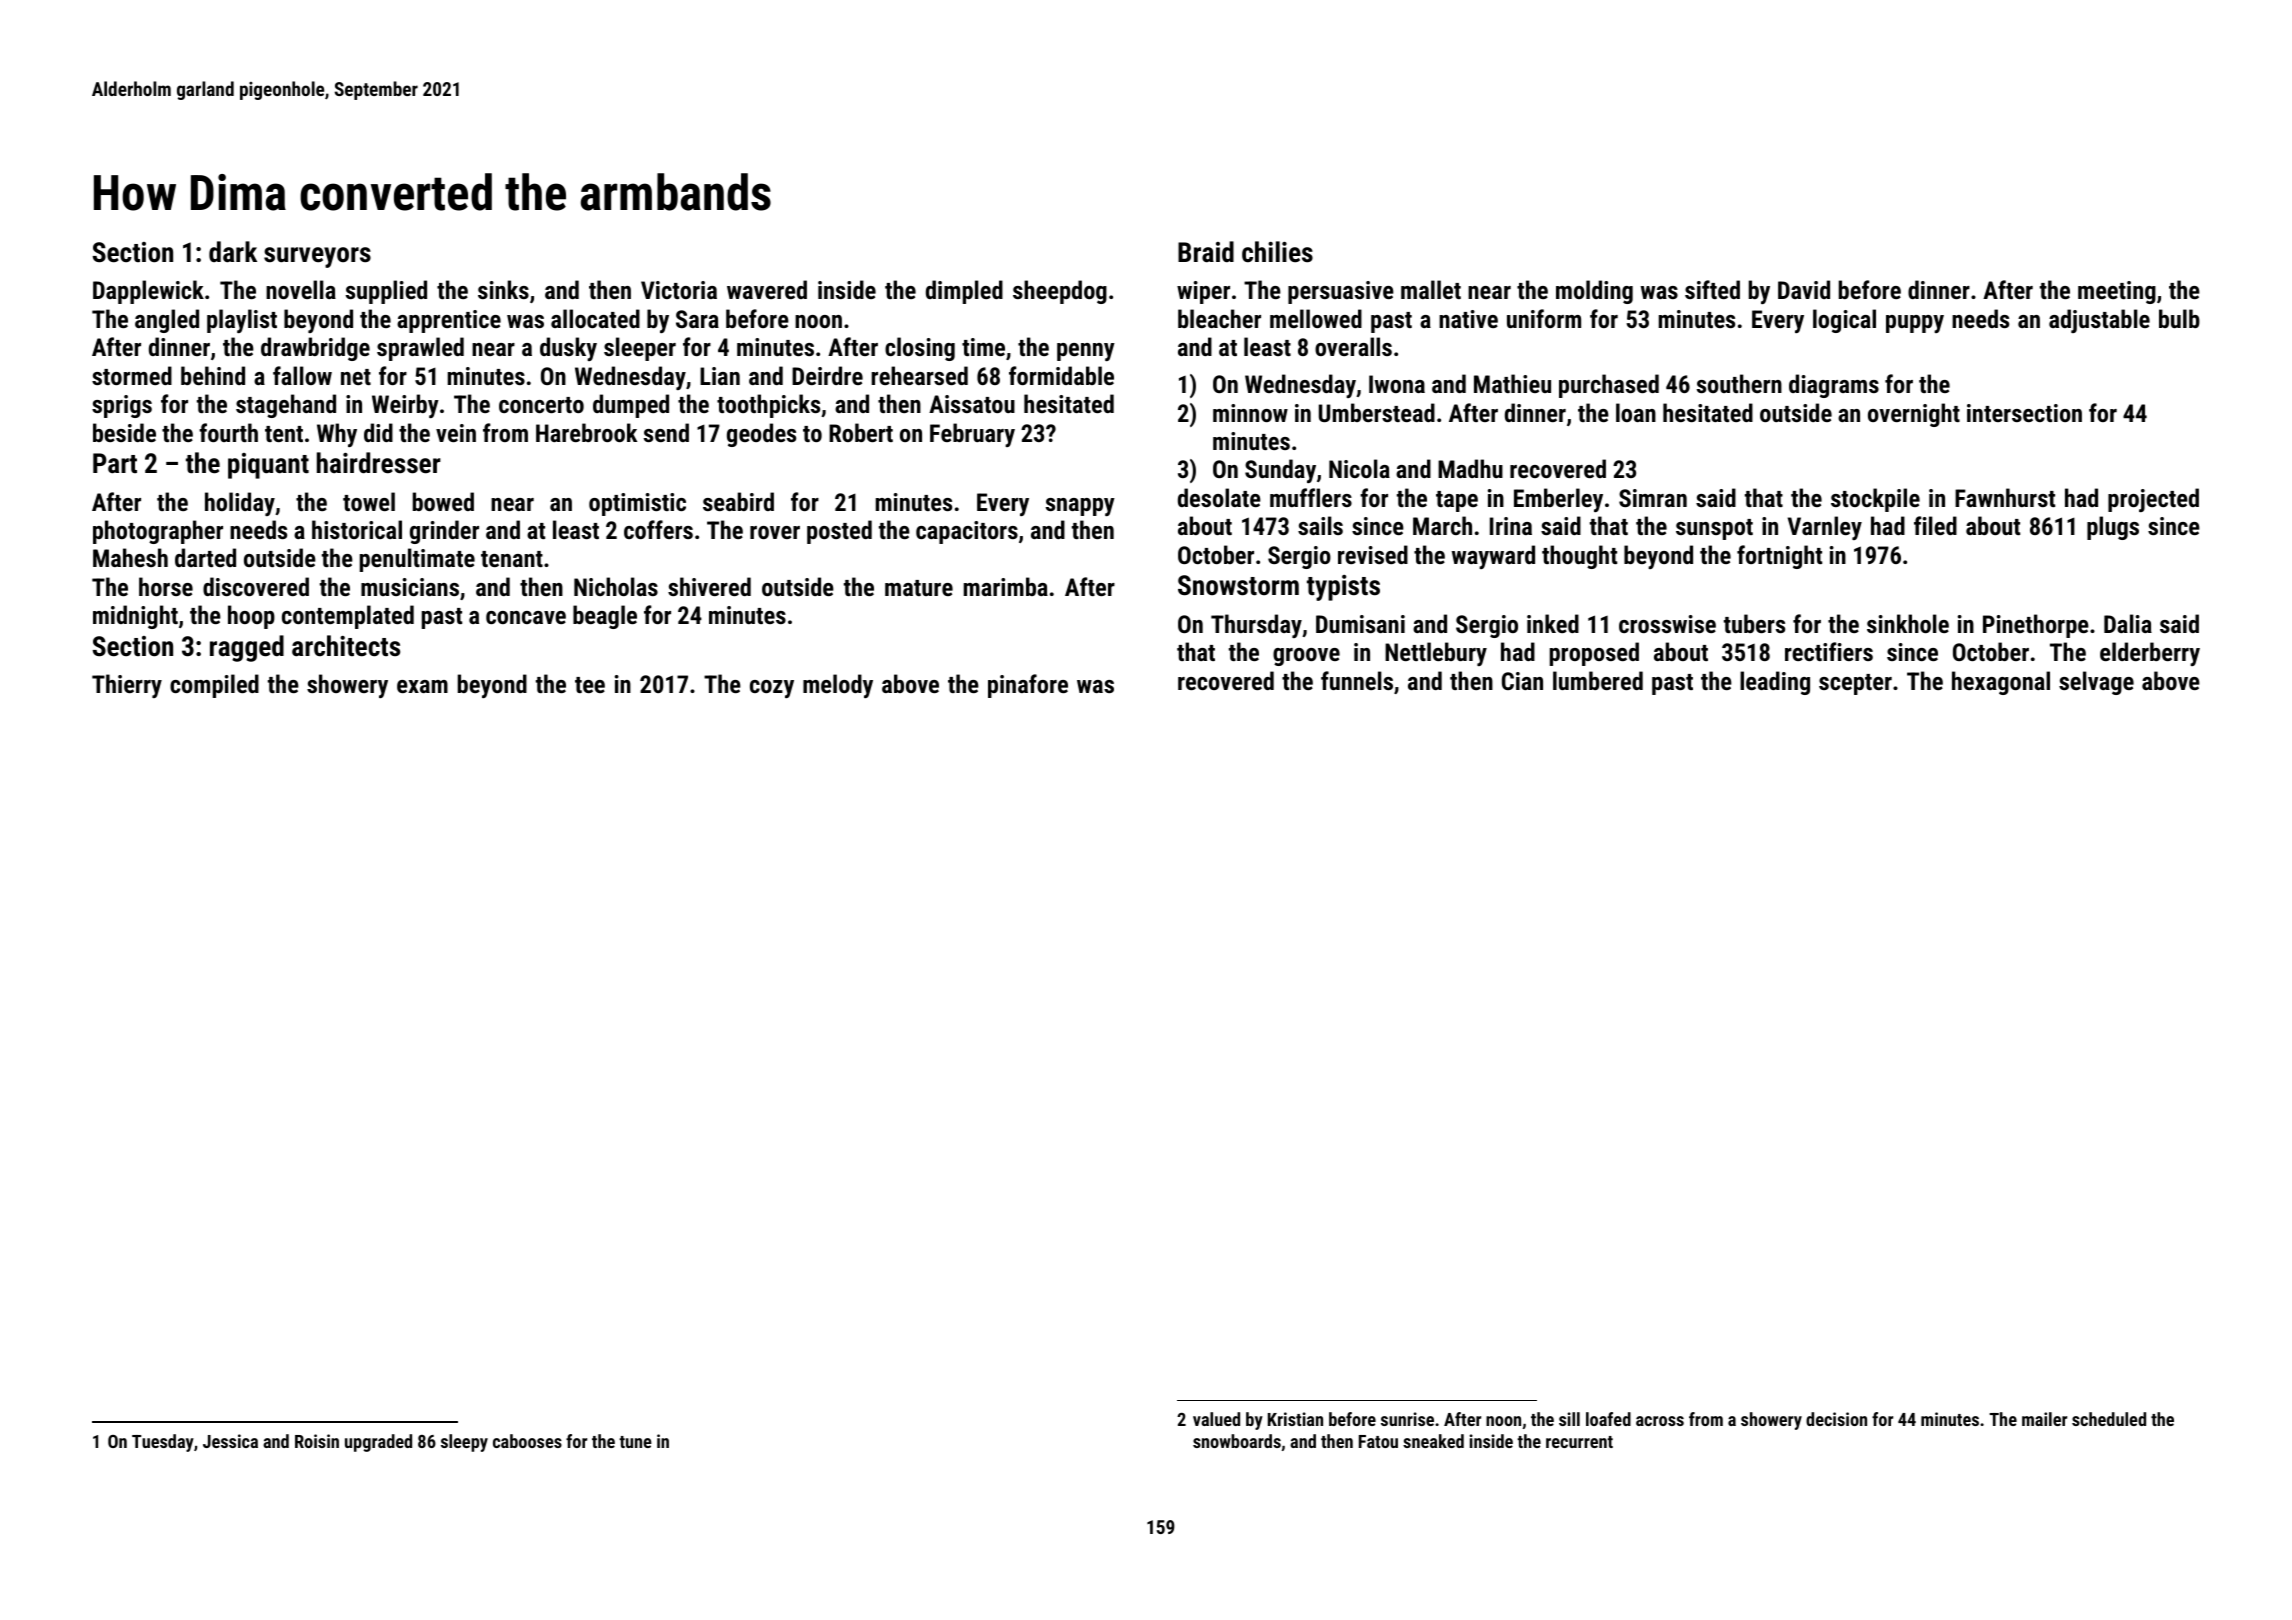 The image size is (2292, 1620). What do you see at coordinates (166, 586) in the page?
I see `horse` at bounding box center [166, 586].
